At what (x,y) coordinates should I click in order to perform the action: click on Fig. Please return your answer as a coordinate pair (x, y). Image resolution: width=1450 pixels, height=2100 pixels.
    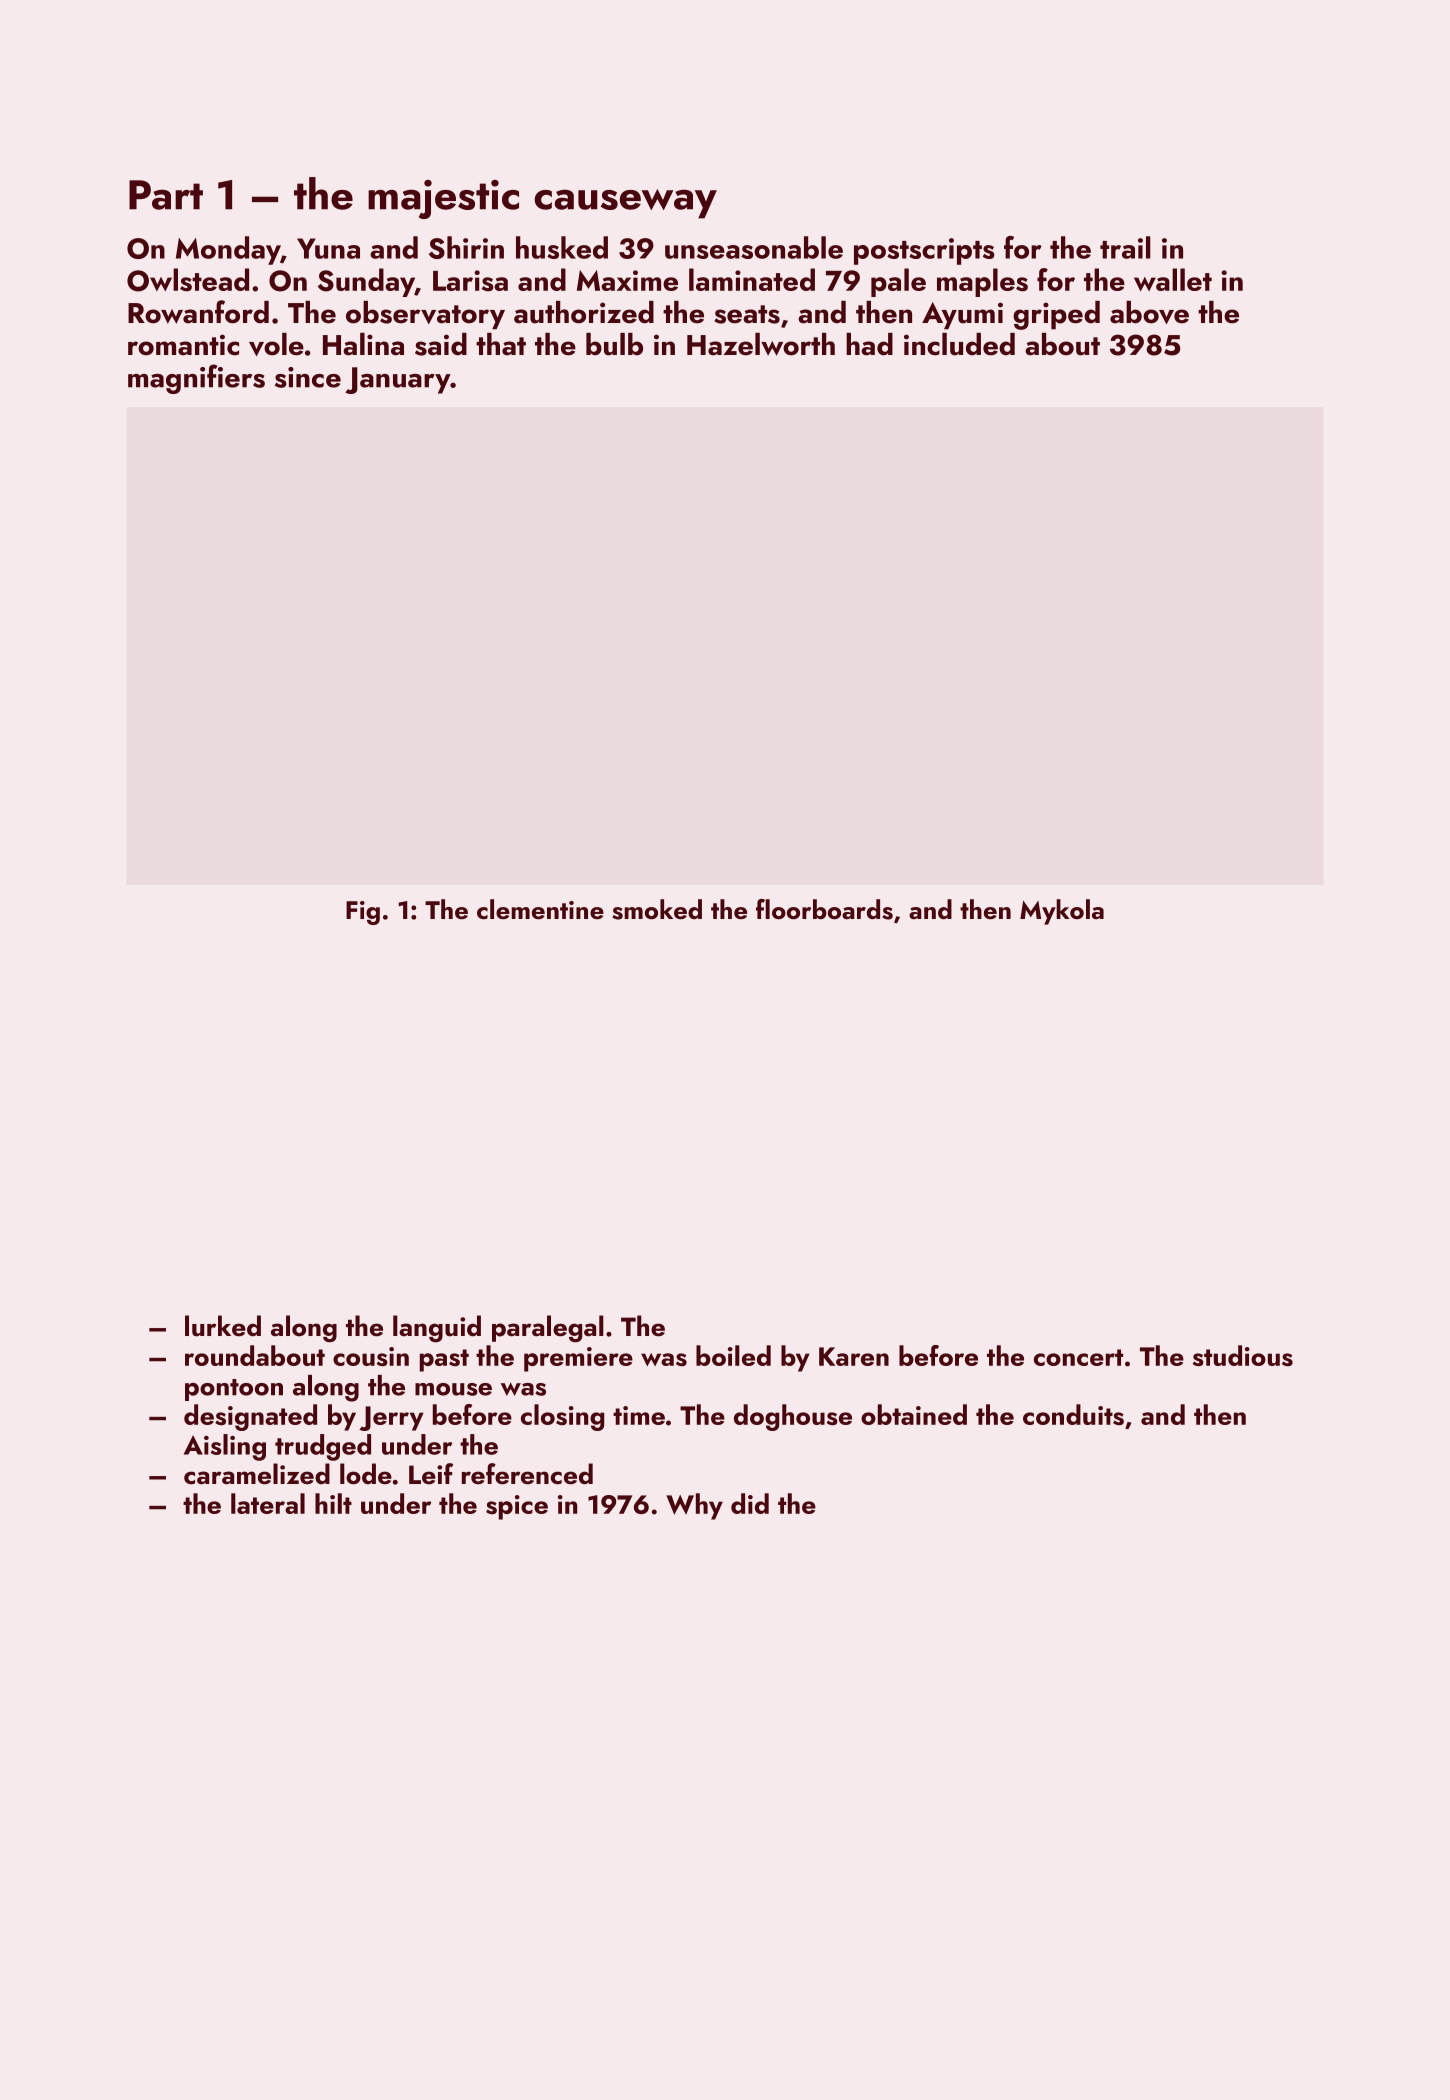
    Looking at the image, I should click on (363, 913).
